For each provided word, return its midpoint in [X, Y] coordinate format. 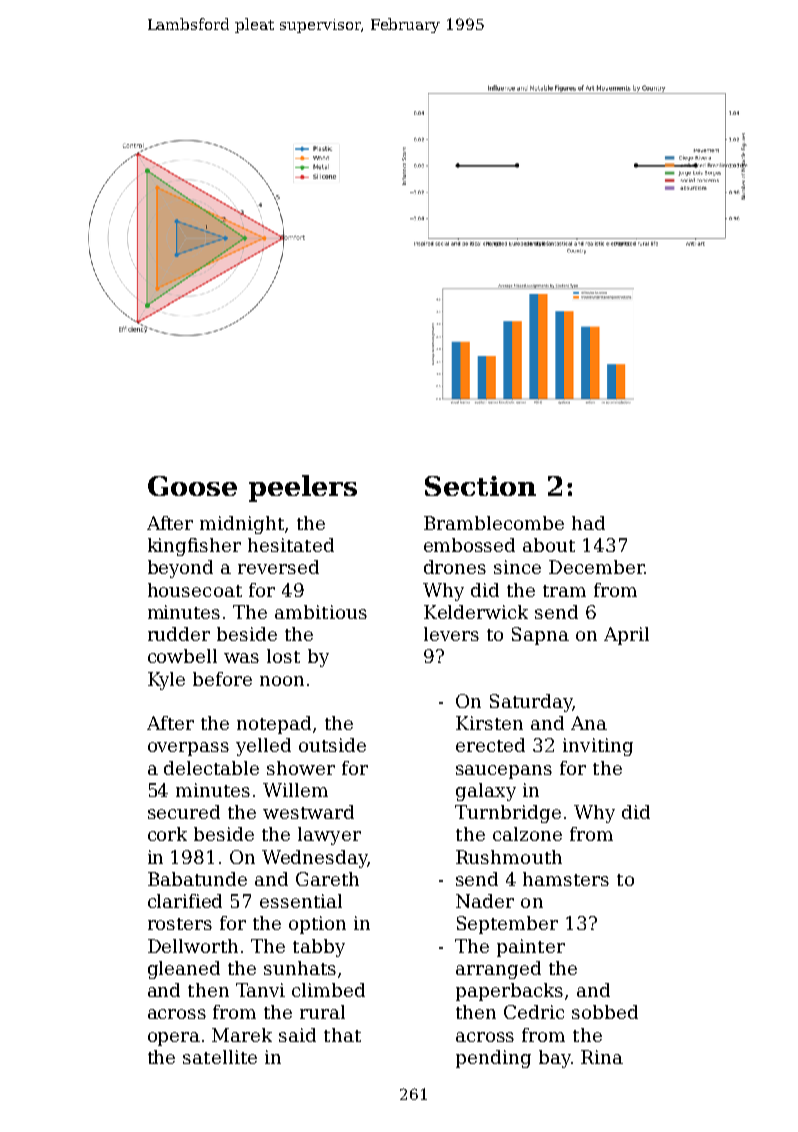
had [588, 523]
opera [174, 1039]
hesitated [291, 545]
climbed [328, 990]
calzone [527, 834]
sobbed [605, 1012]
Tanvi [260, 990]
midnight [242, 525]
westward [308, 812]
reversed [278, 567]
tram [564, 591]
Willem [295, 790]
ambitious [321, 612]
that [342, 1035]
